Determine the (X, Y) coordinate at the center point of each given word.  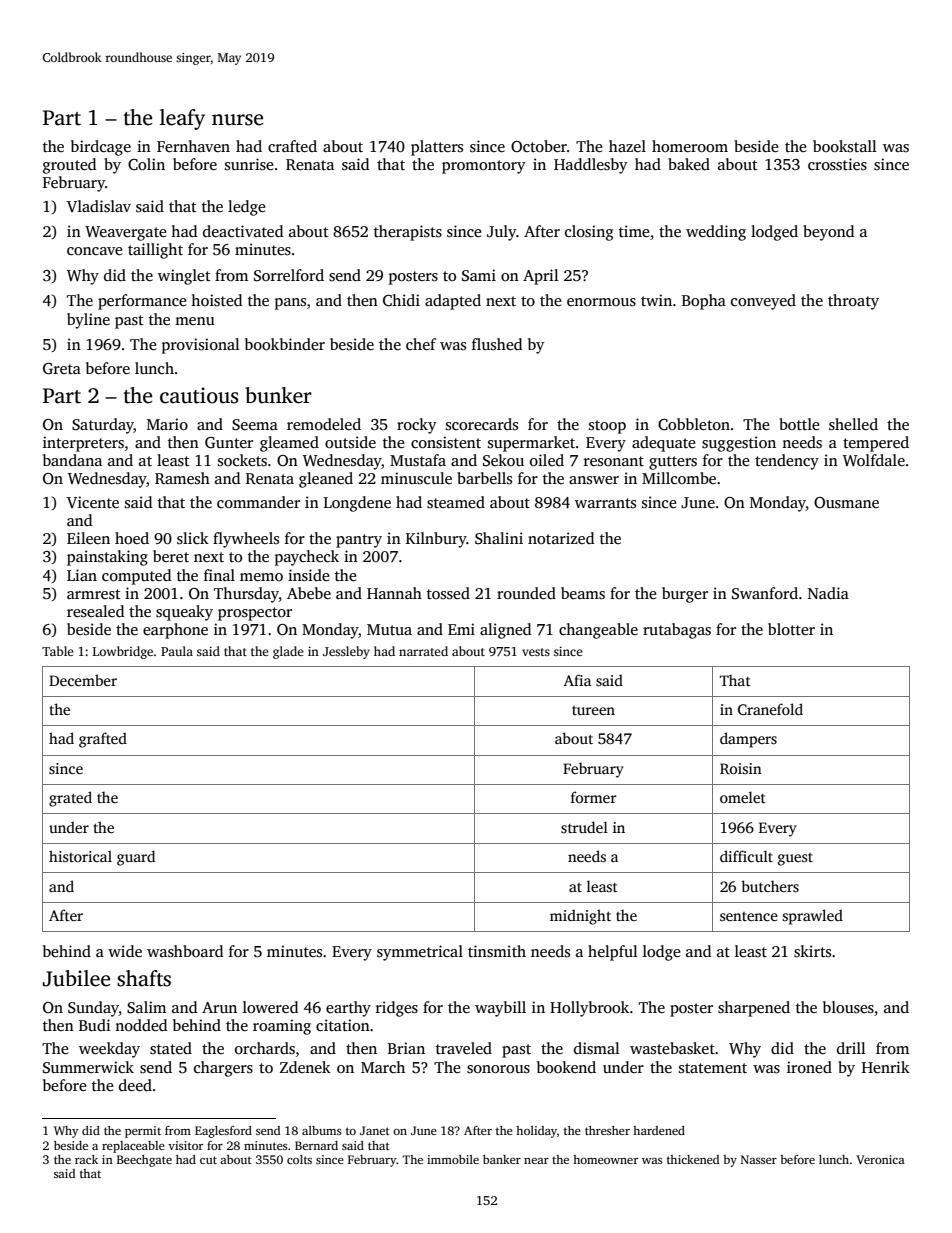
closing (589, 233)
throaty (853, 302)
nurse (237, 120)
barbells (484, 478)
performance (142, 302)
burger (685, 595)
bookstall (845, 146)
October (539, 146)
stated (171, 1048)
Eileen (88, 538)
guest (795, 859)
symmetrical (420, 953)
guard (136, 858)
